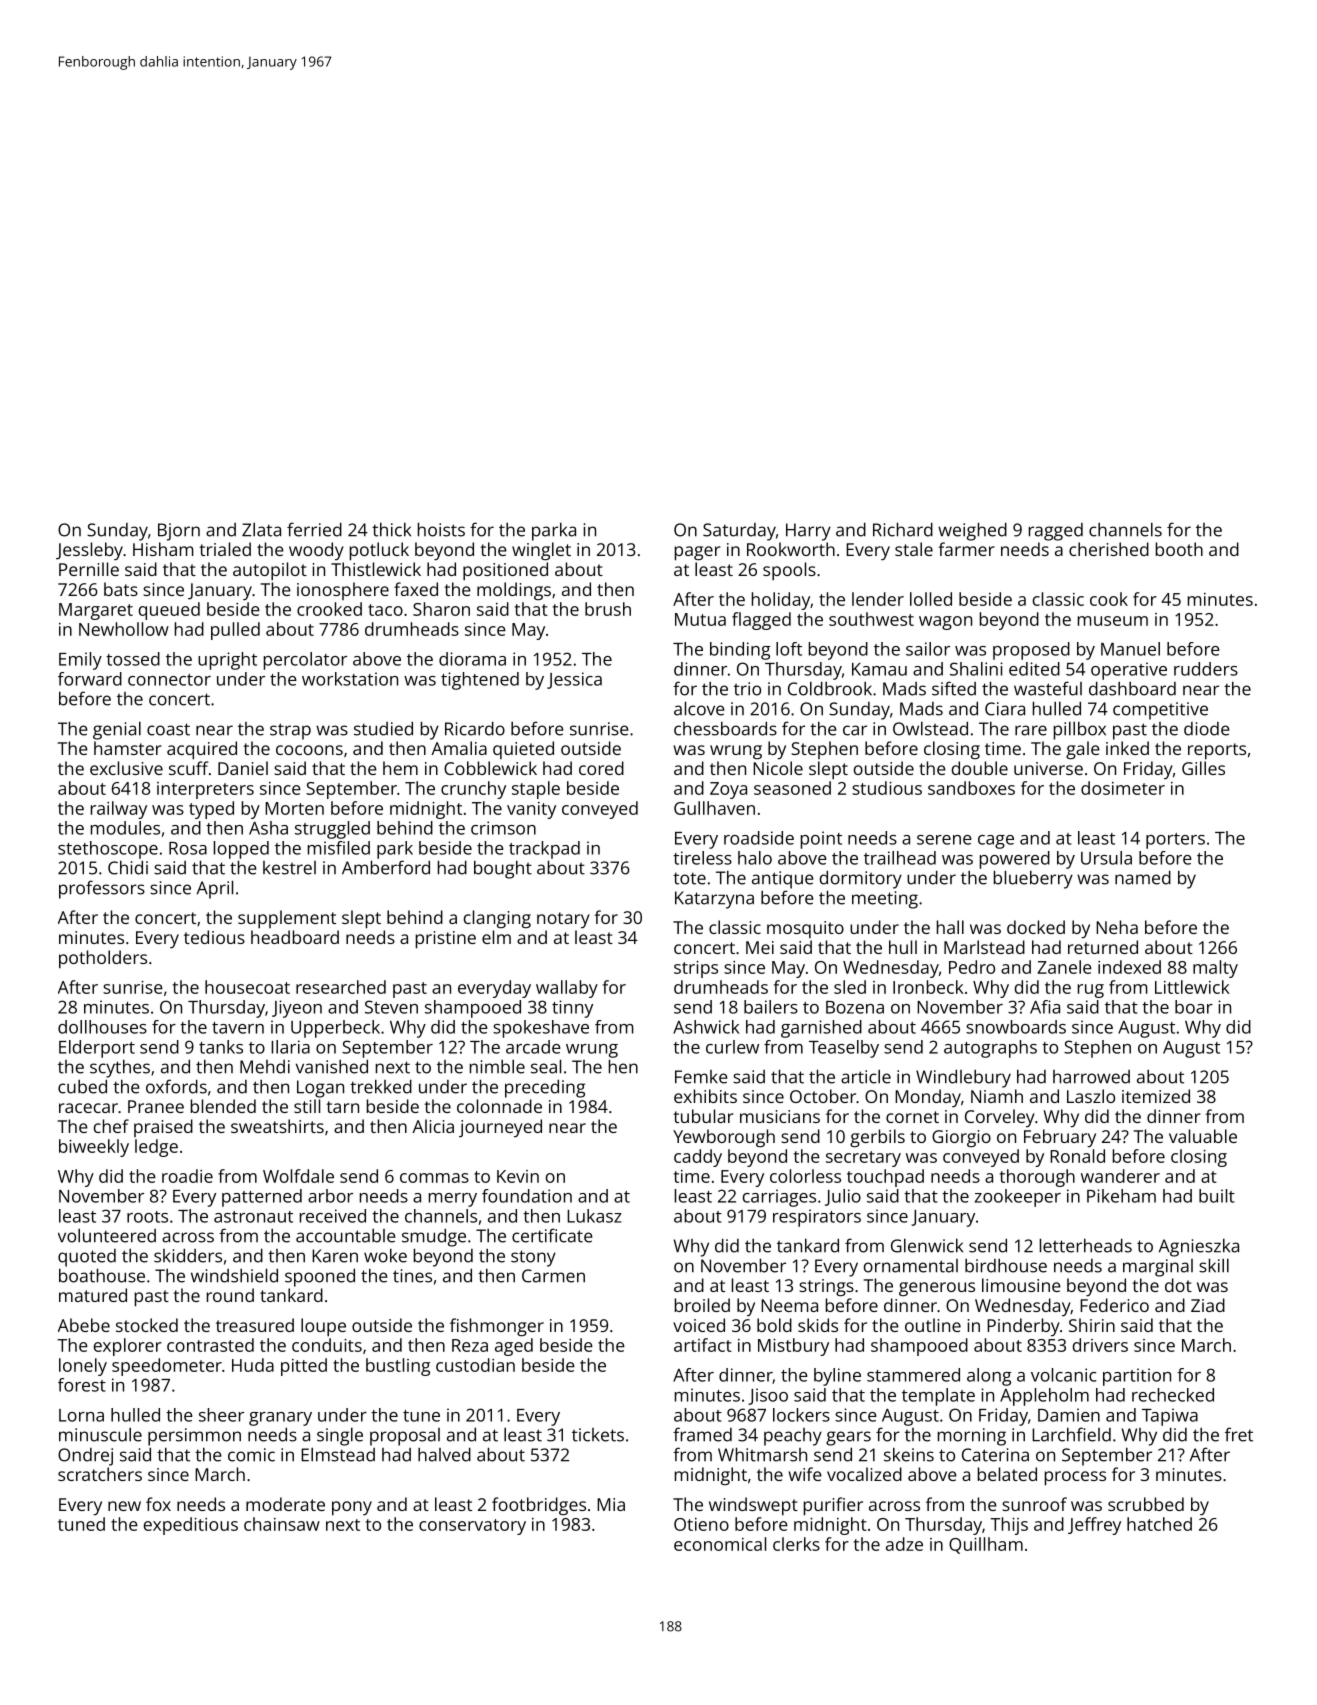  Describe the element at coordinates (986, 1545) in the image. I see `Quillham` at that location.
